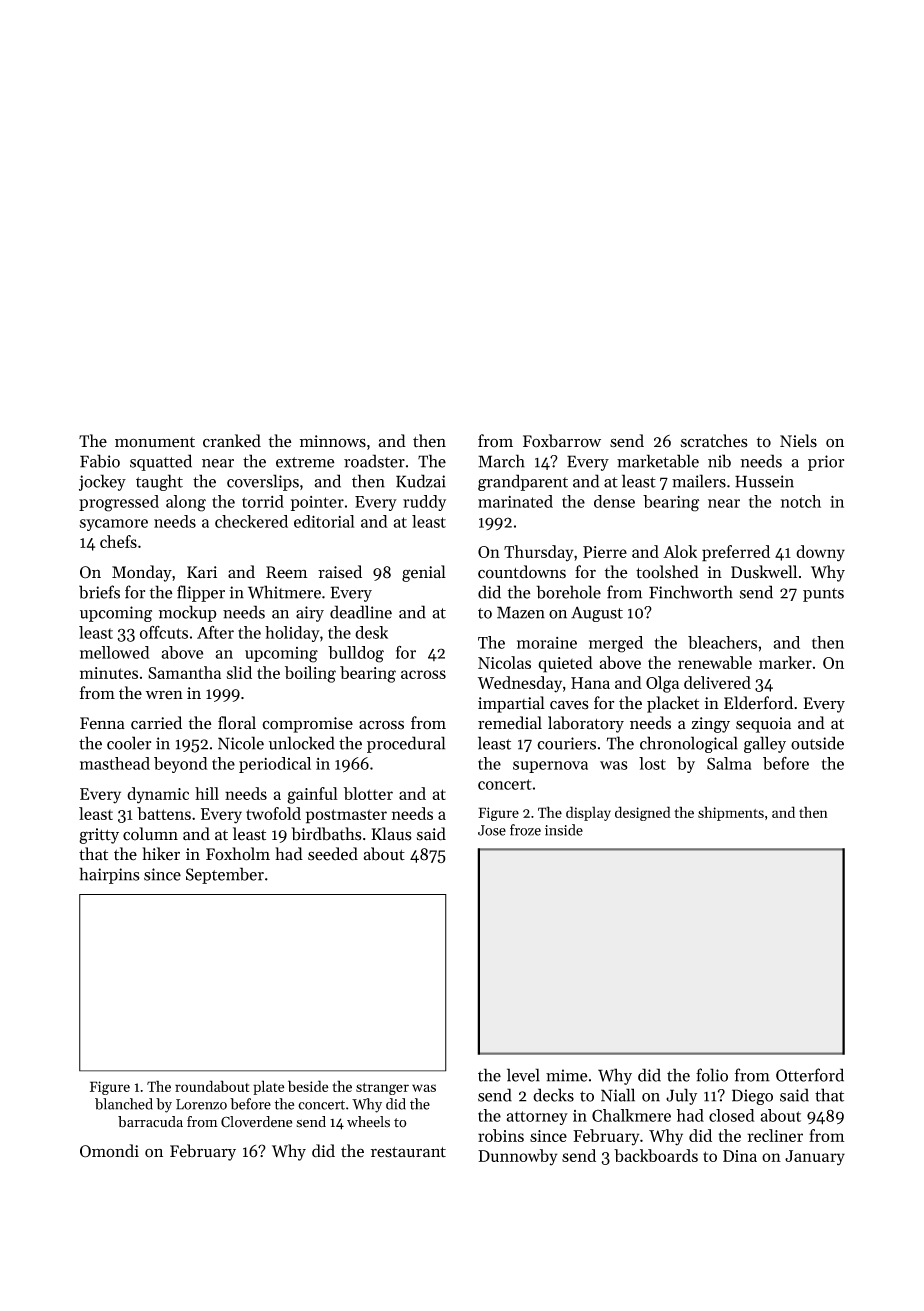 This page has height=1311, width=924. I want to click on Cloverdene, so click(256, 1122).
